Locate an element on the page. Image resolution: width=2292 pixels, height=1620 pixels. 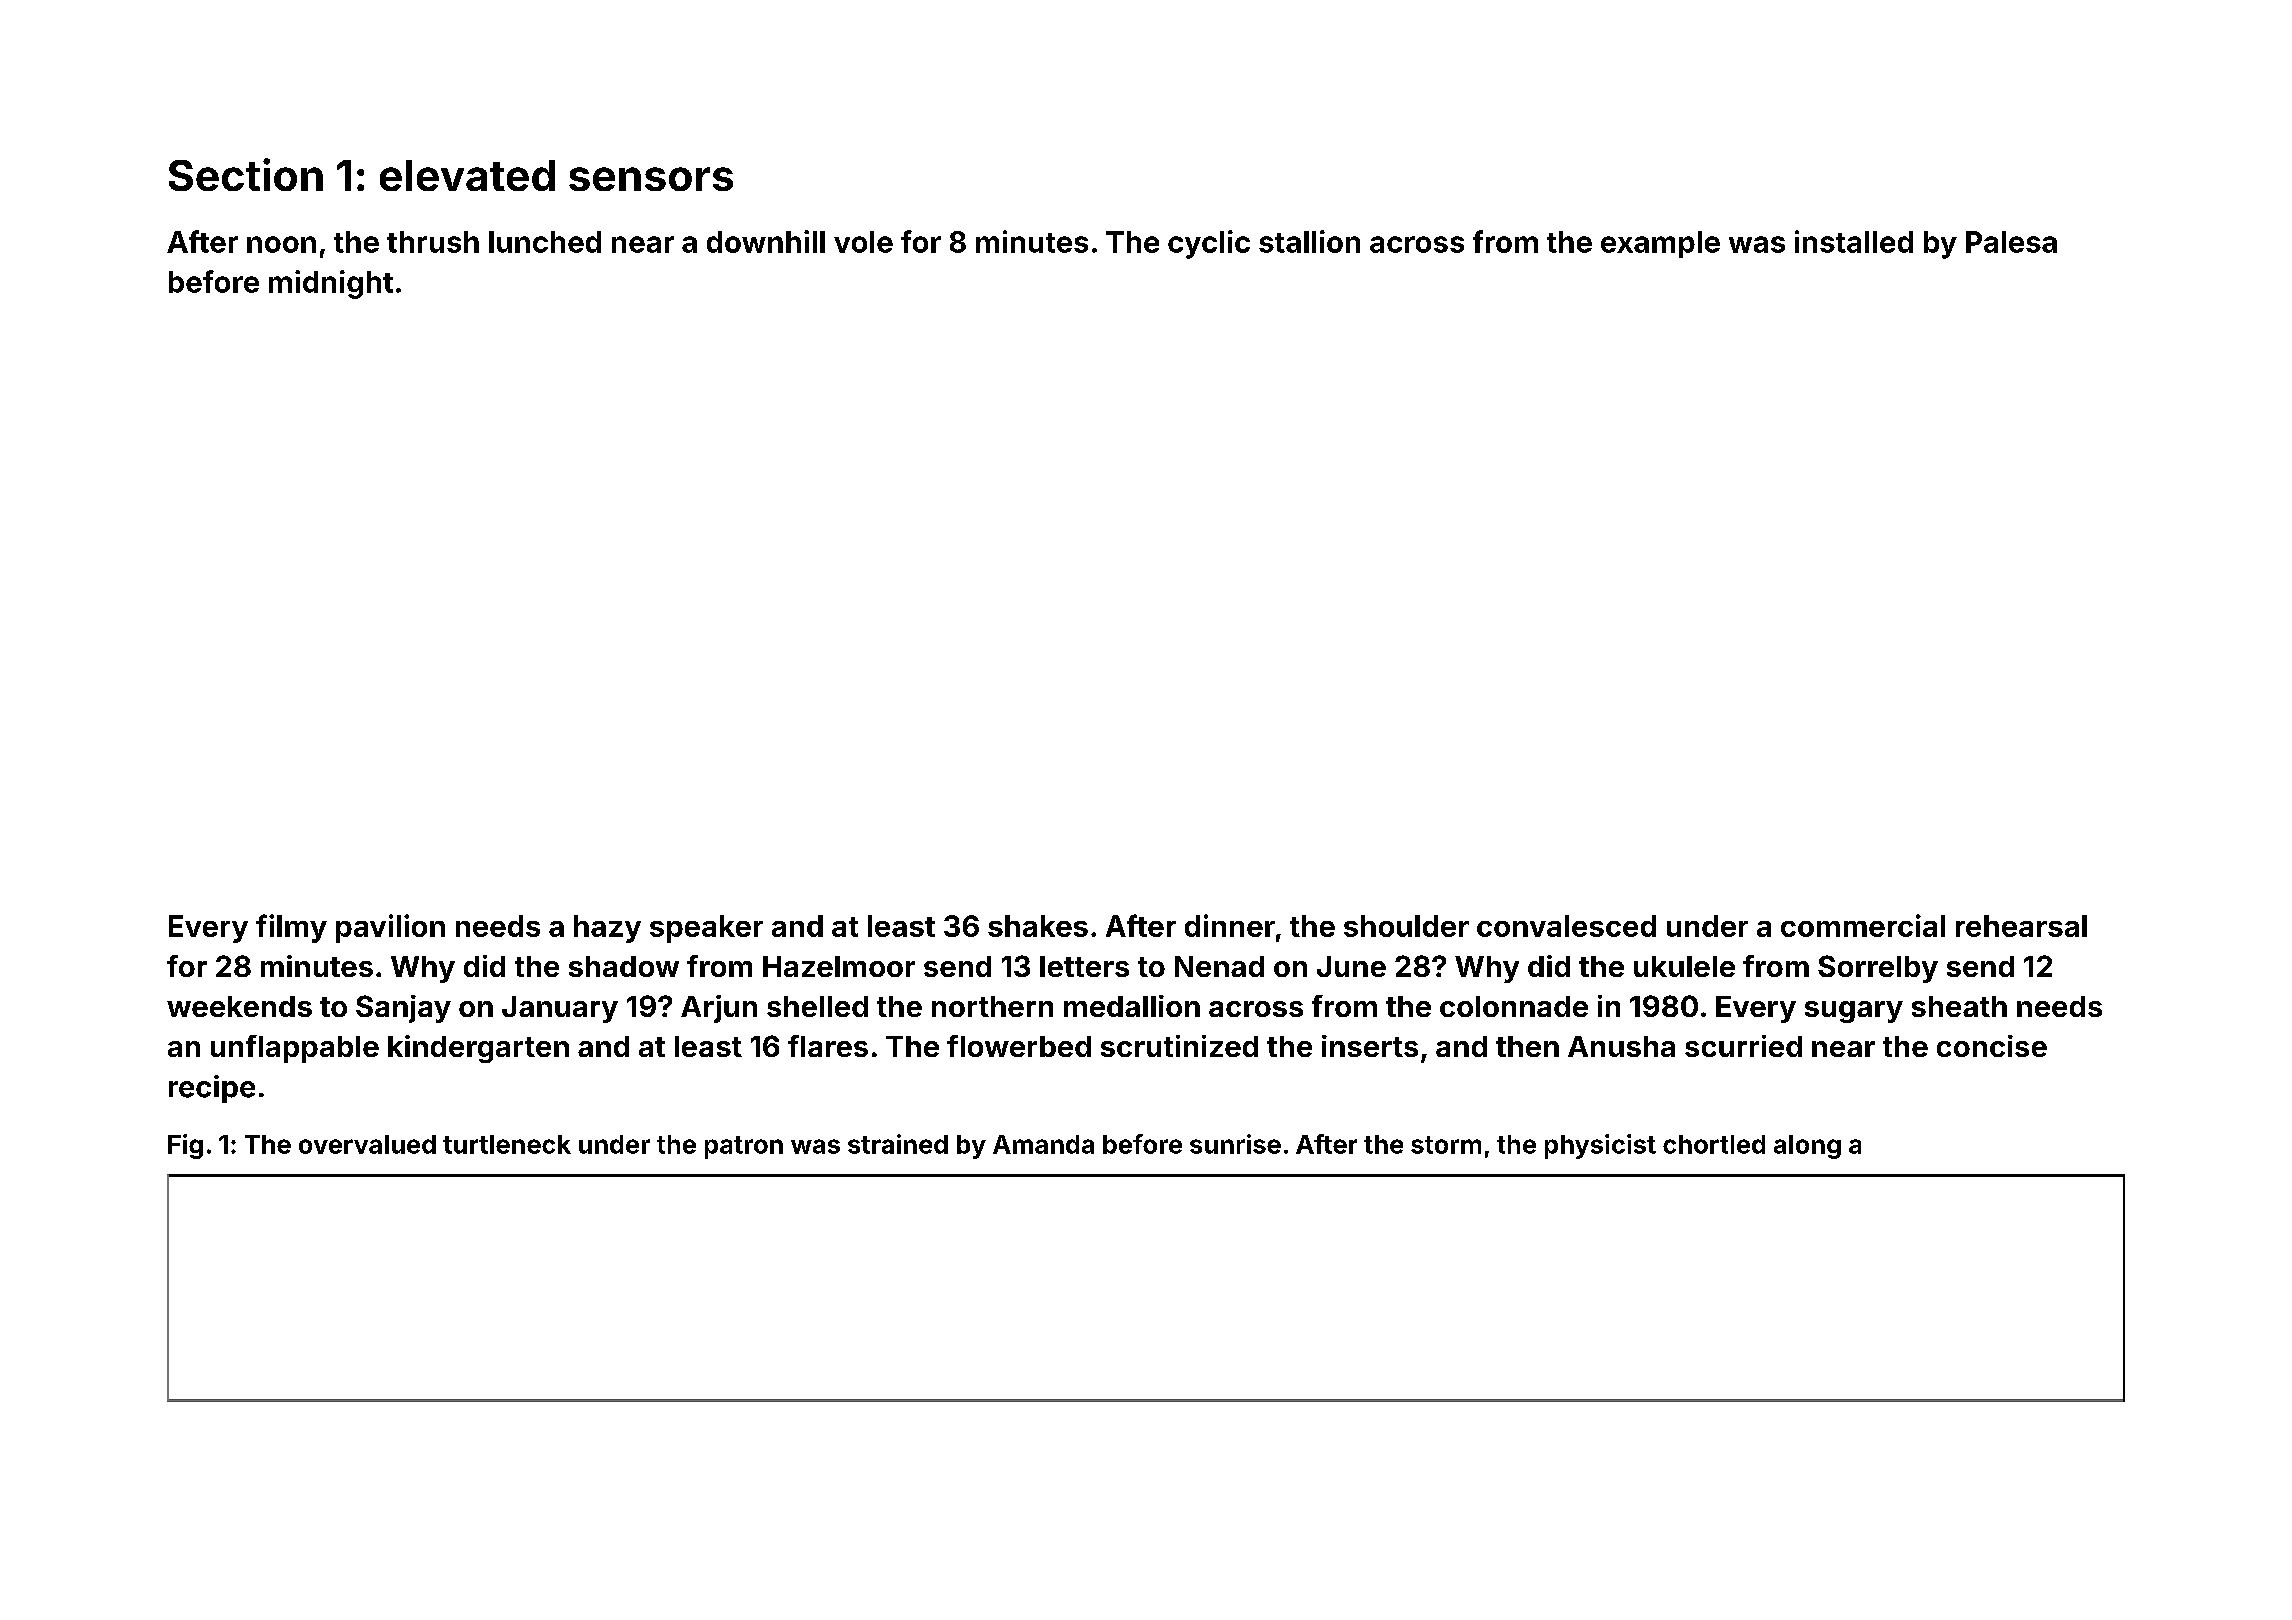
sunrise is located at coordinates (1235, 1144).
